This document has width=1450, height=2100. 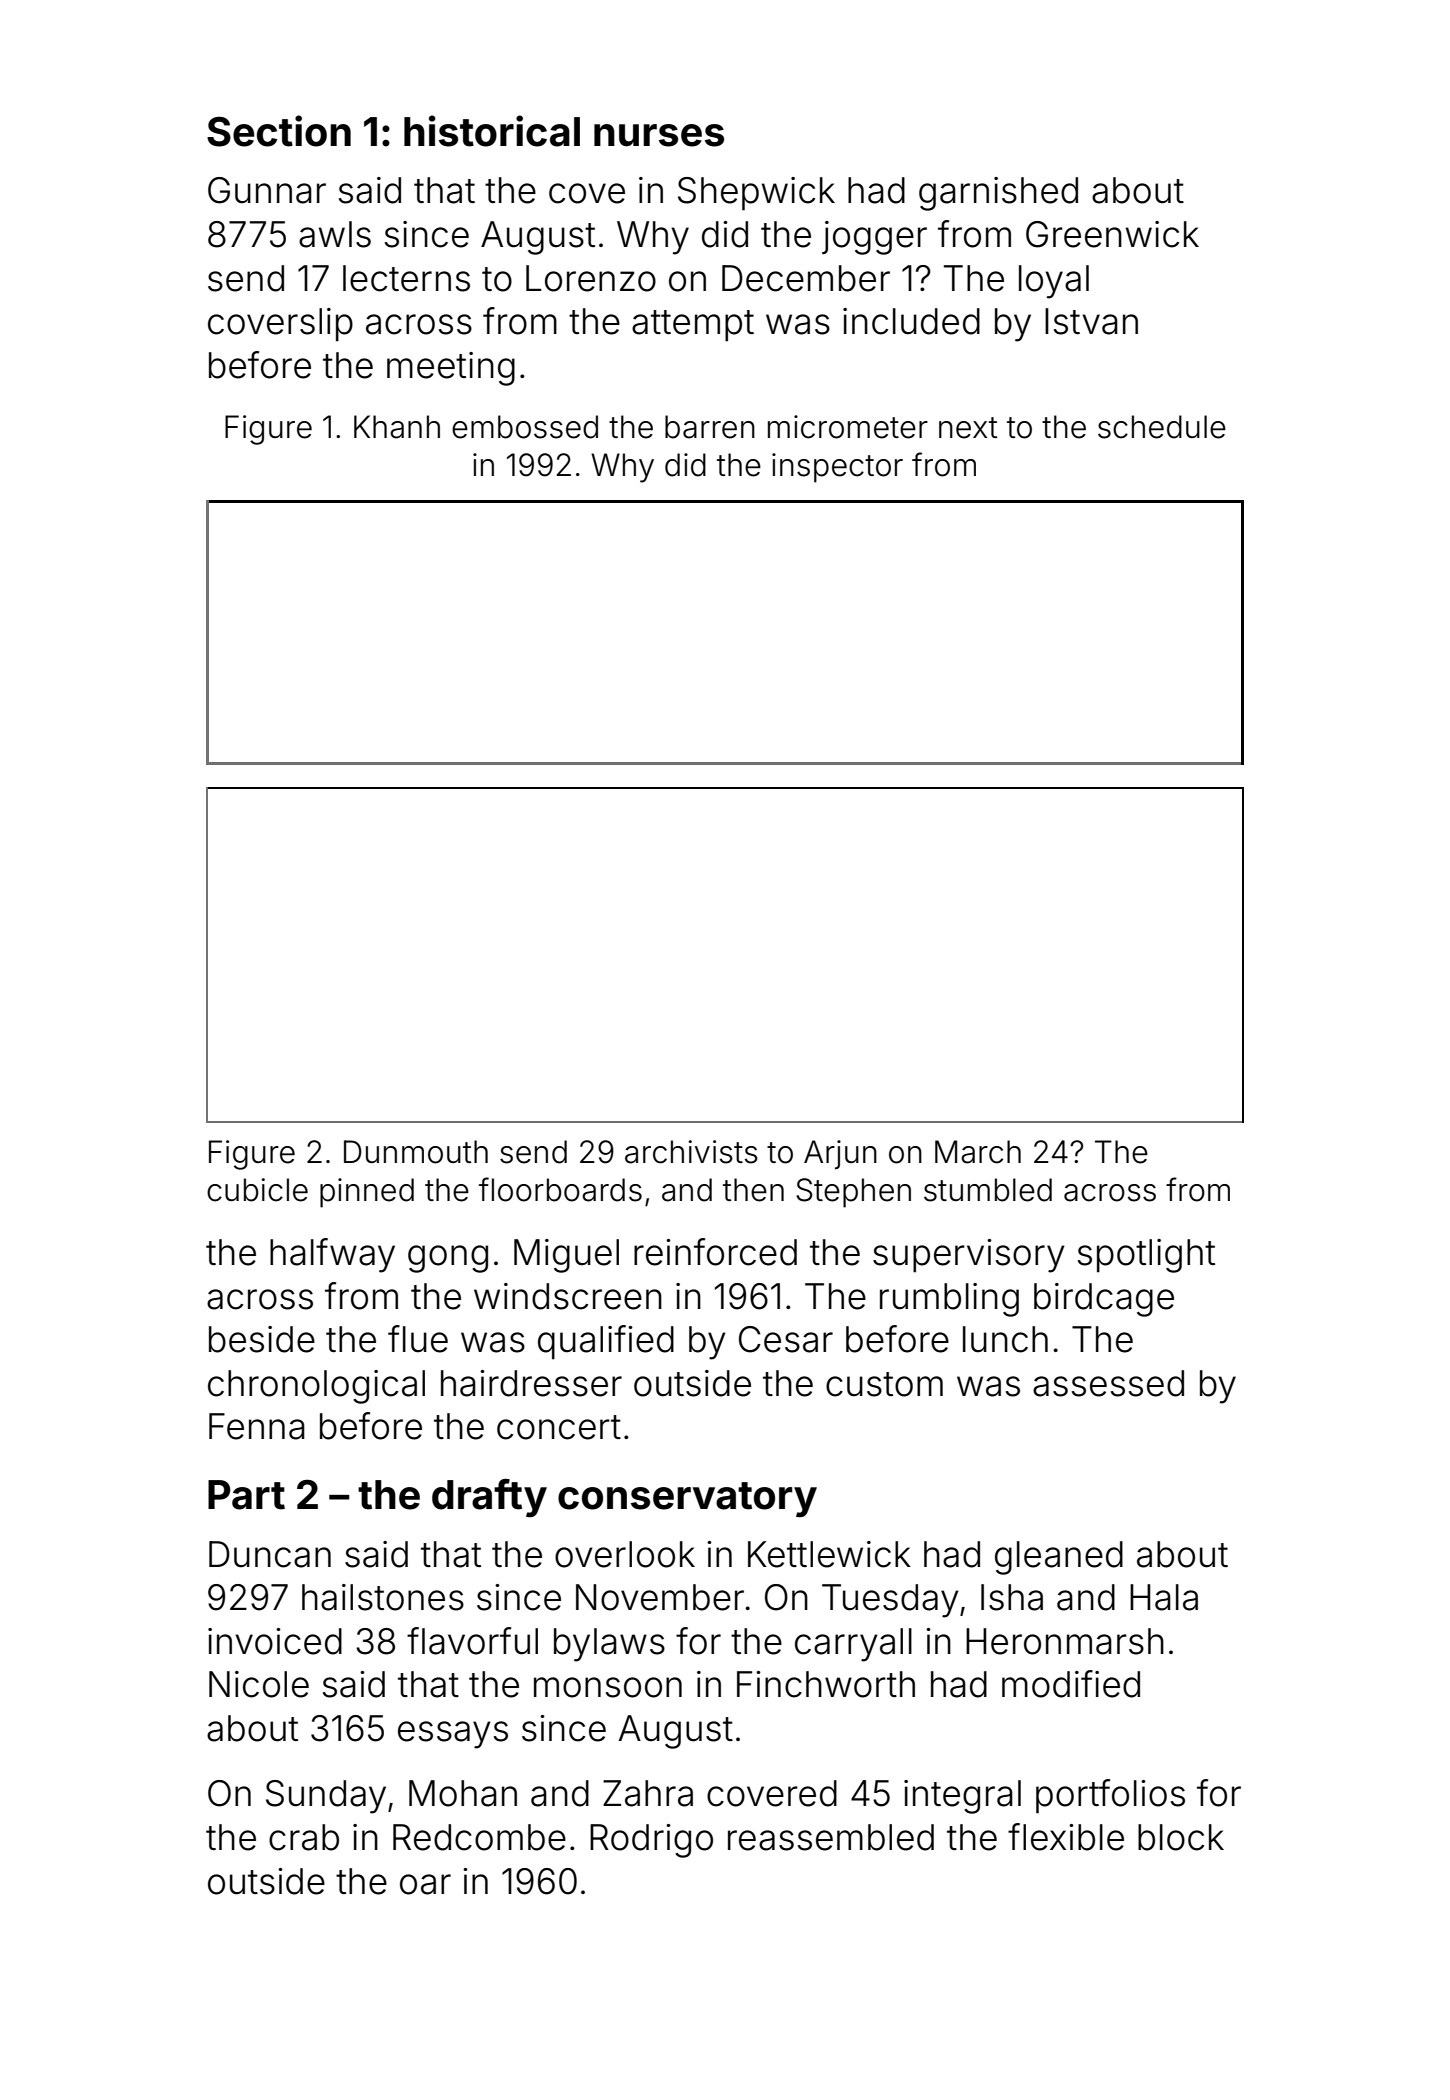 What do you see at coordinates (279, 131) in the document?
I see `Section` at bounding box center [279, 131].
